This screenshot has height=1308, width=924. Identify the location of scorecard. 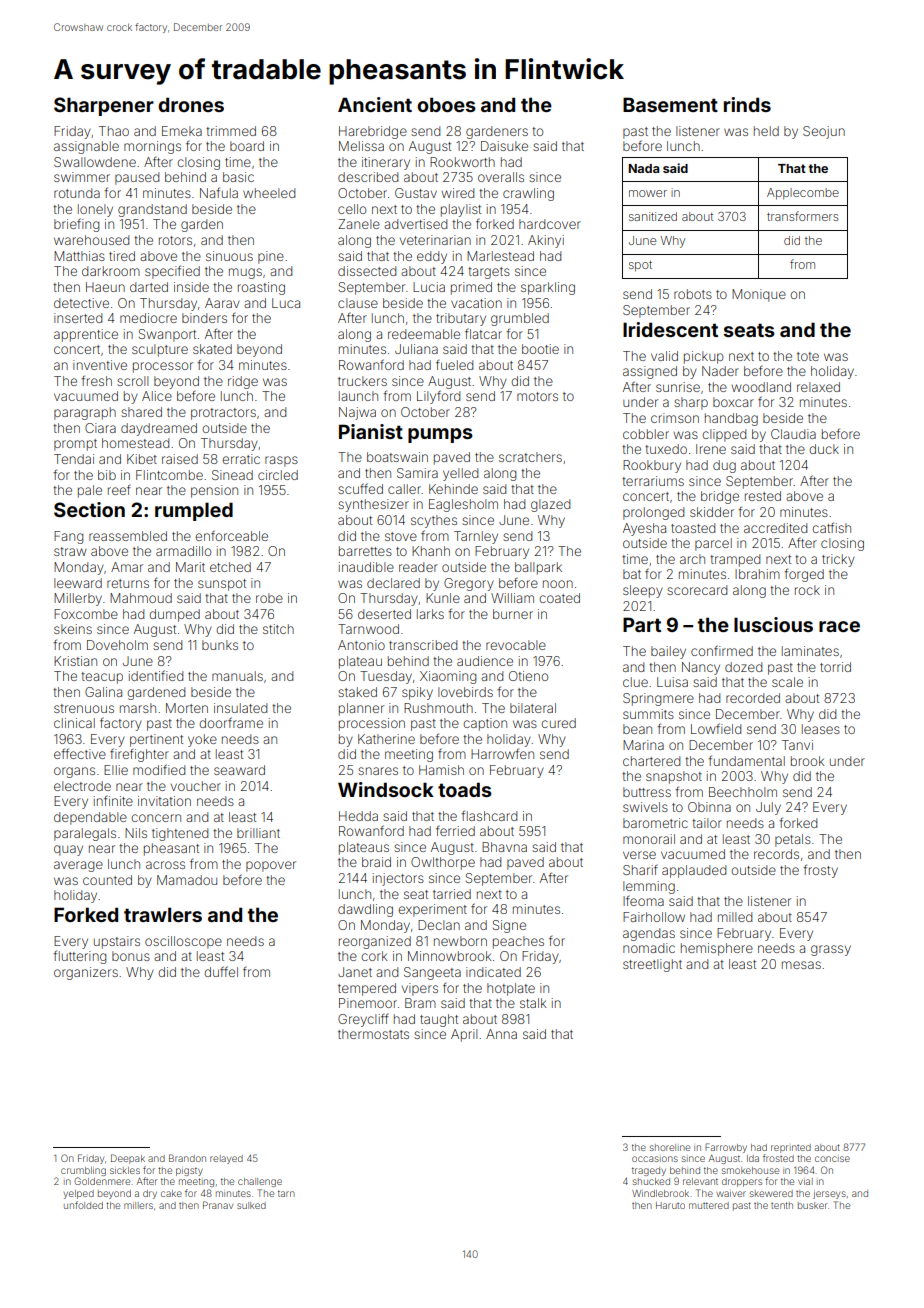
(697, 590).
